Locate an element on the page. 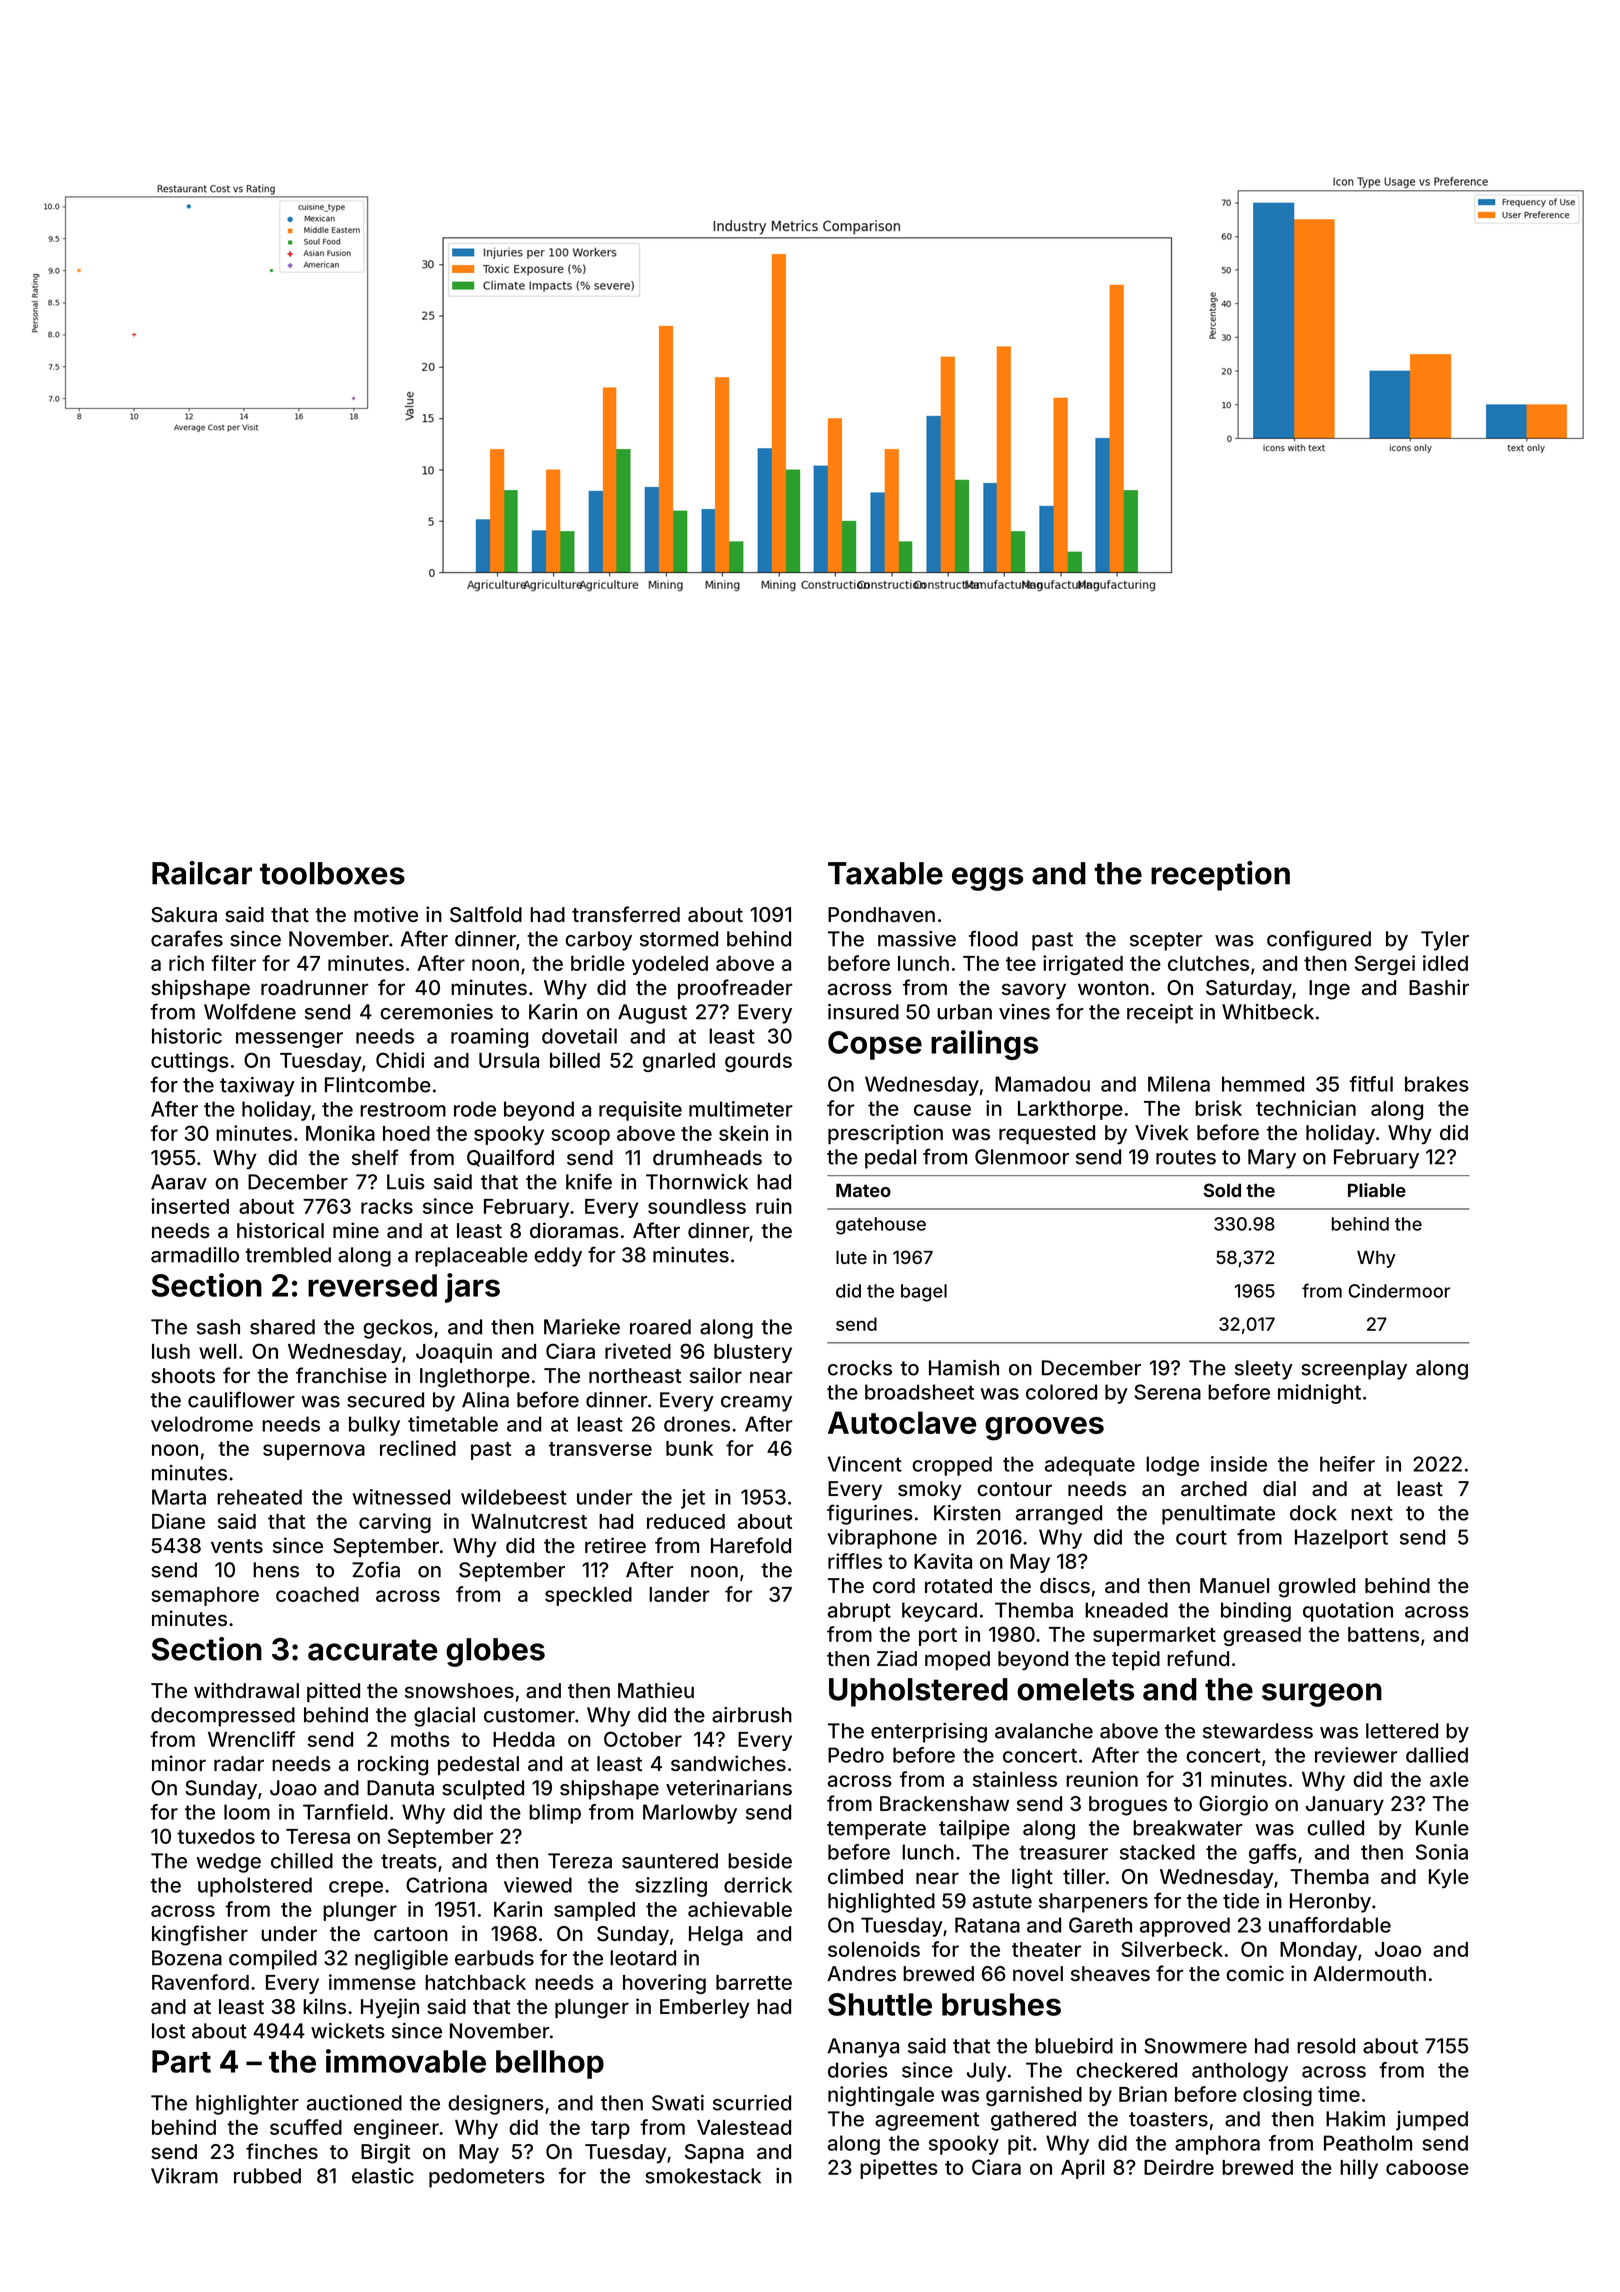 Image resolution: width=1620 pixels, height=2292 pixels. reception is located at coordinates (1220, 876).
